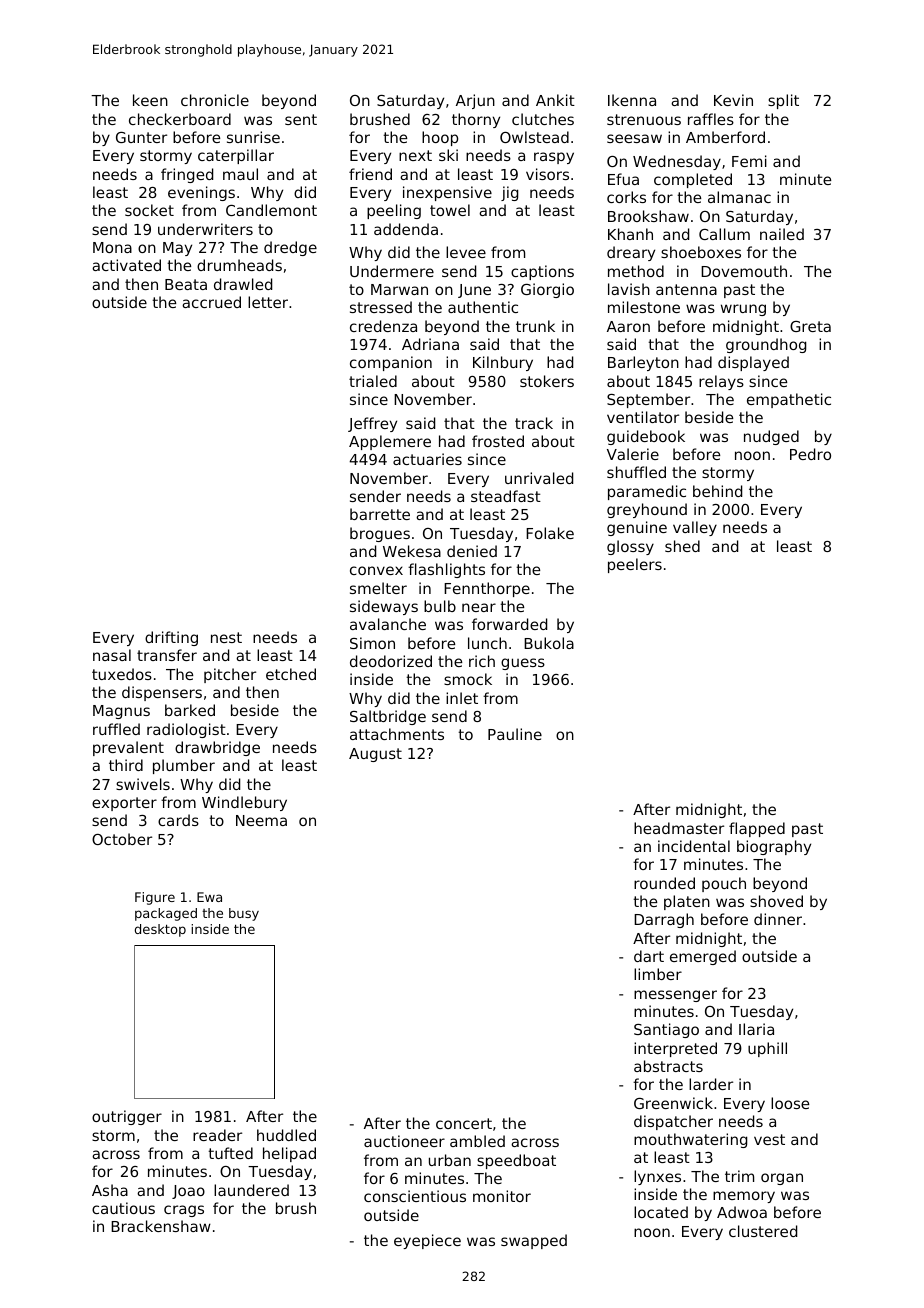  I want to click on chronicle, so click(215, 100).
